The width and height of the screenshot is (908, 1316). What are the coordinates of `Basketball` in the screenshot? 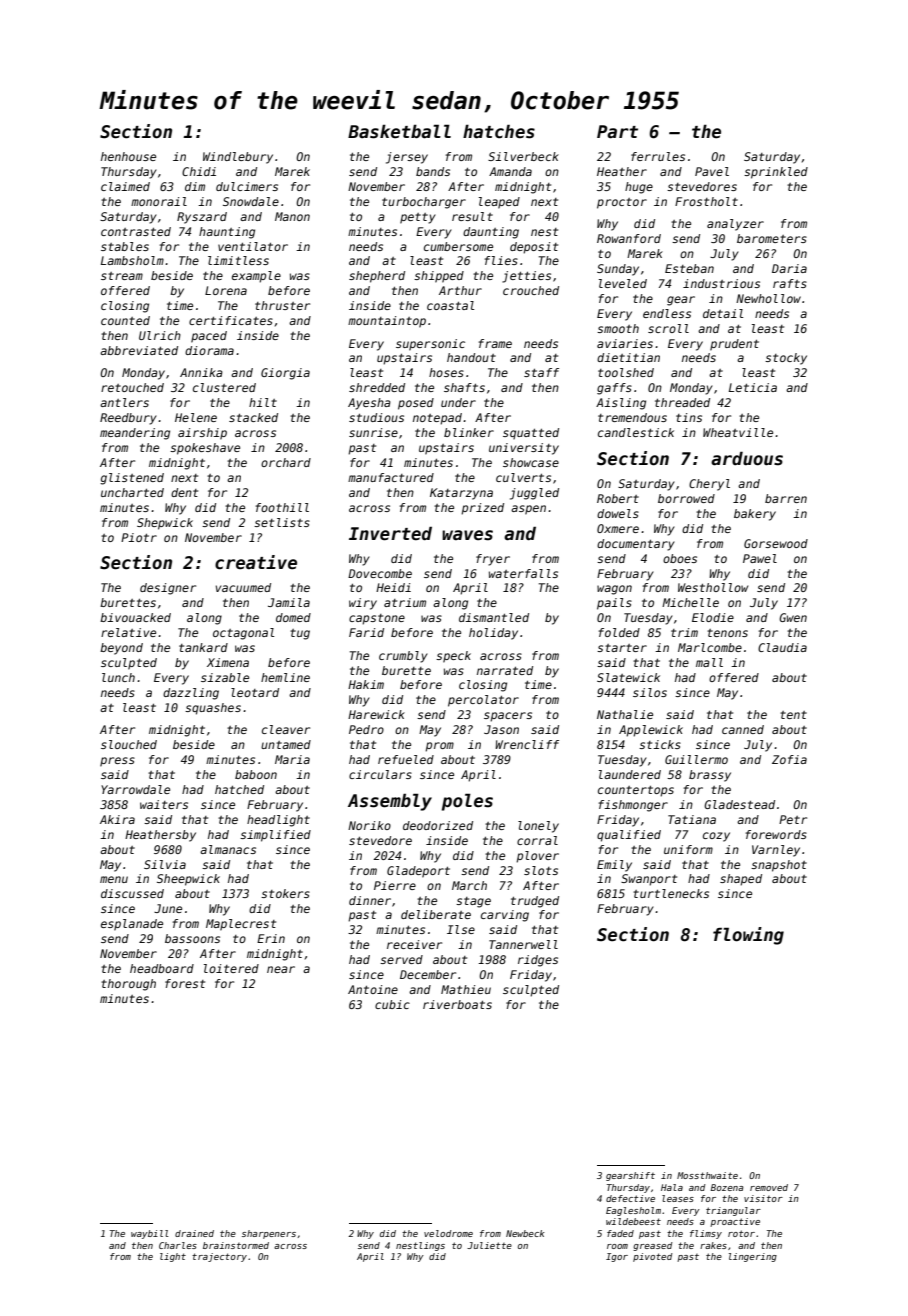 It's located at (399, 131).
